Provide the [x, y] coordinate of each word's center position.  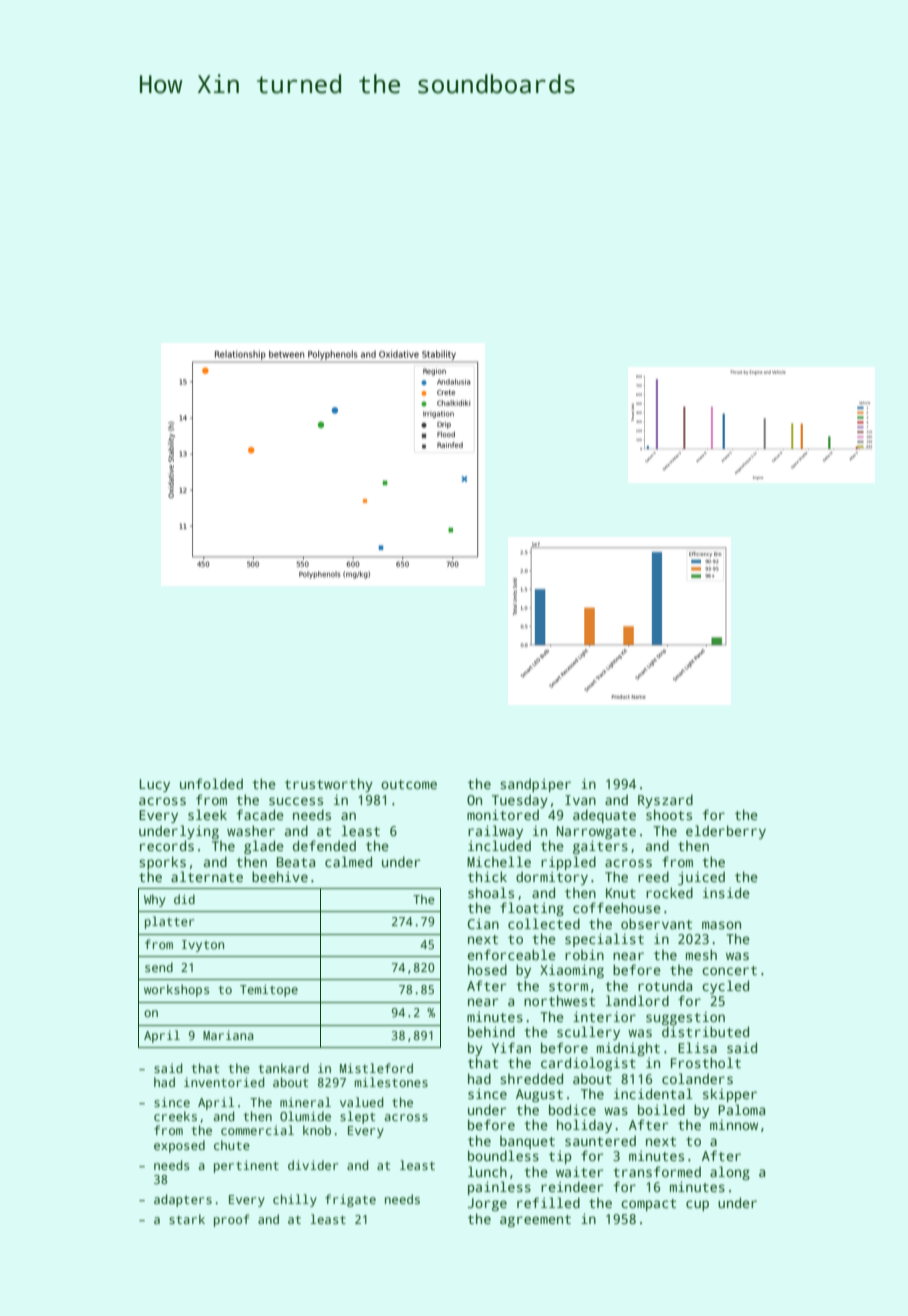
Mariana [228, 1035]
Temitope [269, 990]
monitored [503, 814]
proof [231, 1220]
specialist [604, 940]
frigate [350, 1200]
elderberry [726, 832]
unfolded [211, 783]
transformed [657, 1171]
